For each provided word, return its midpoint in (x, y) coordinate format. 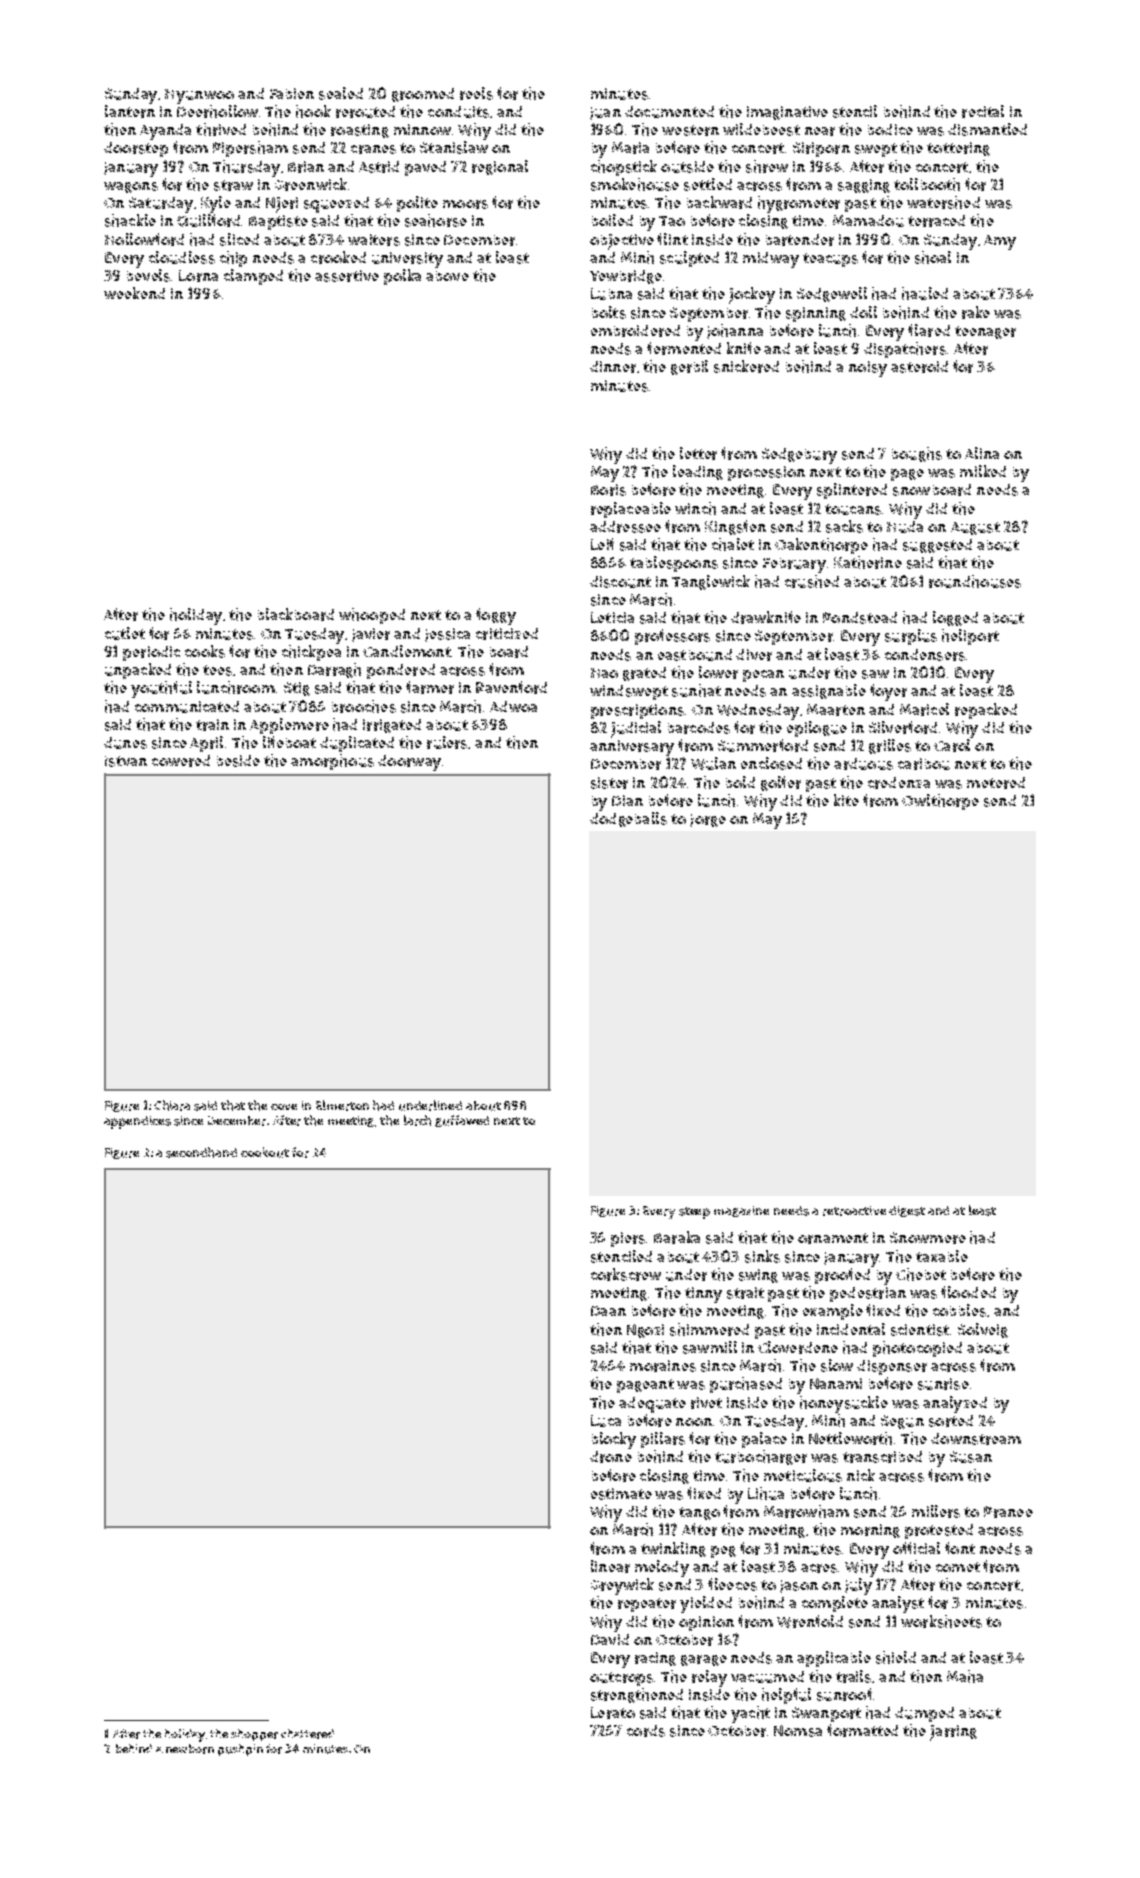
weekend (134, 293)
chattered (307, 1734)
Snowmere (928, 1238)
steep (694, 1213)
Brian (306, 167)
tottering (958, 149)
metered (996, 783)
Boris (608, 490)
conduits (458, 112)
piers (628, 1239)
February (794, 565)
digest (907, 1211)
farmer (430, 687)
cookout (265, 1152)
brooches (364, 706)
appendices (137, 1122)
